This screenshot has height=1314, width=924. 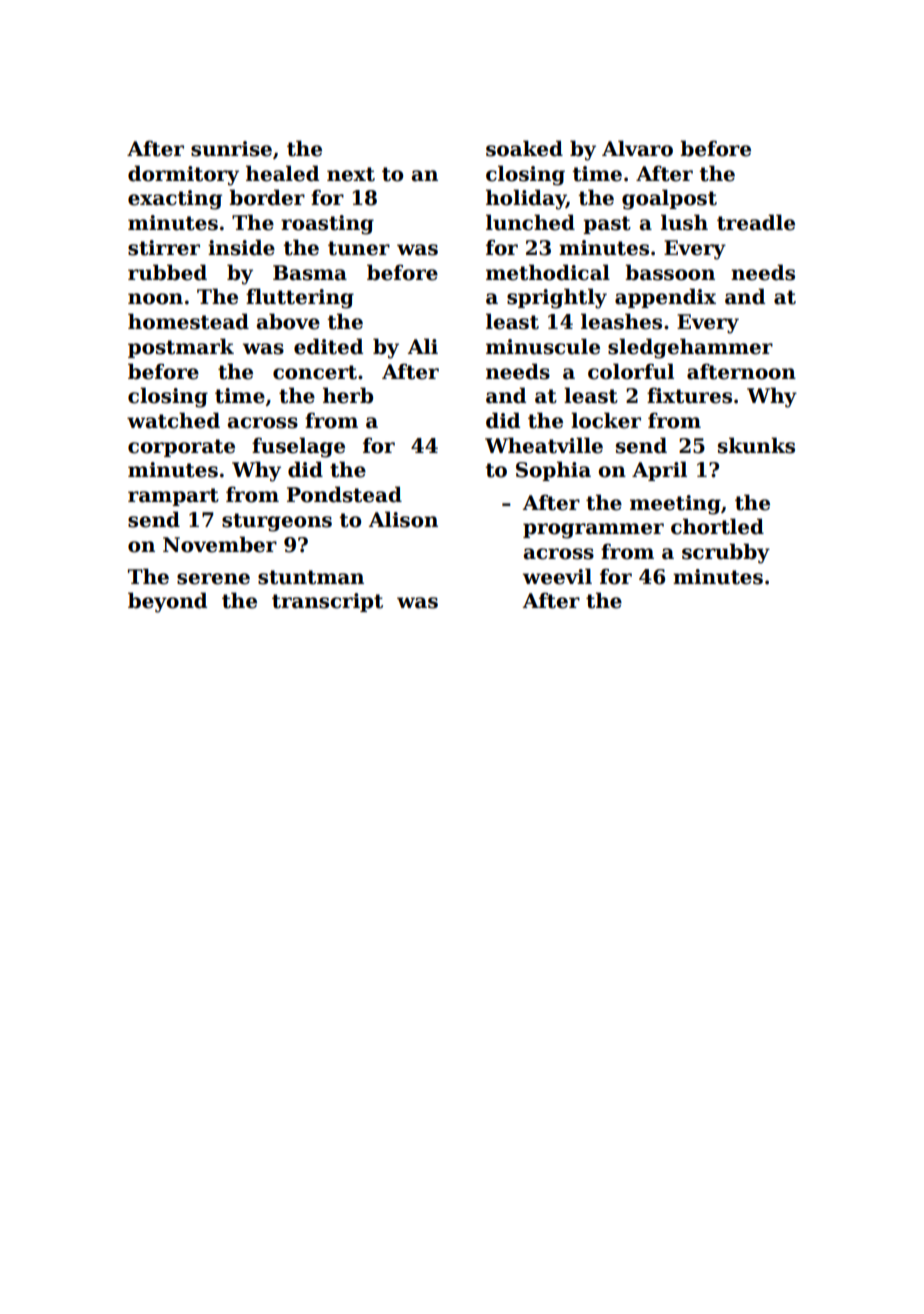 What do you see at coordinates (181, 348) in the screenshot?
I see `postmark` at bounding box center [181, 348].
